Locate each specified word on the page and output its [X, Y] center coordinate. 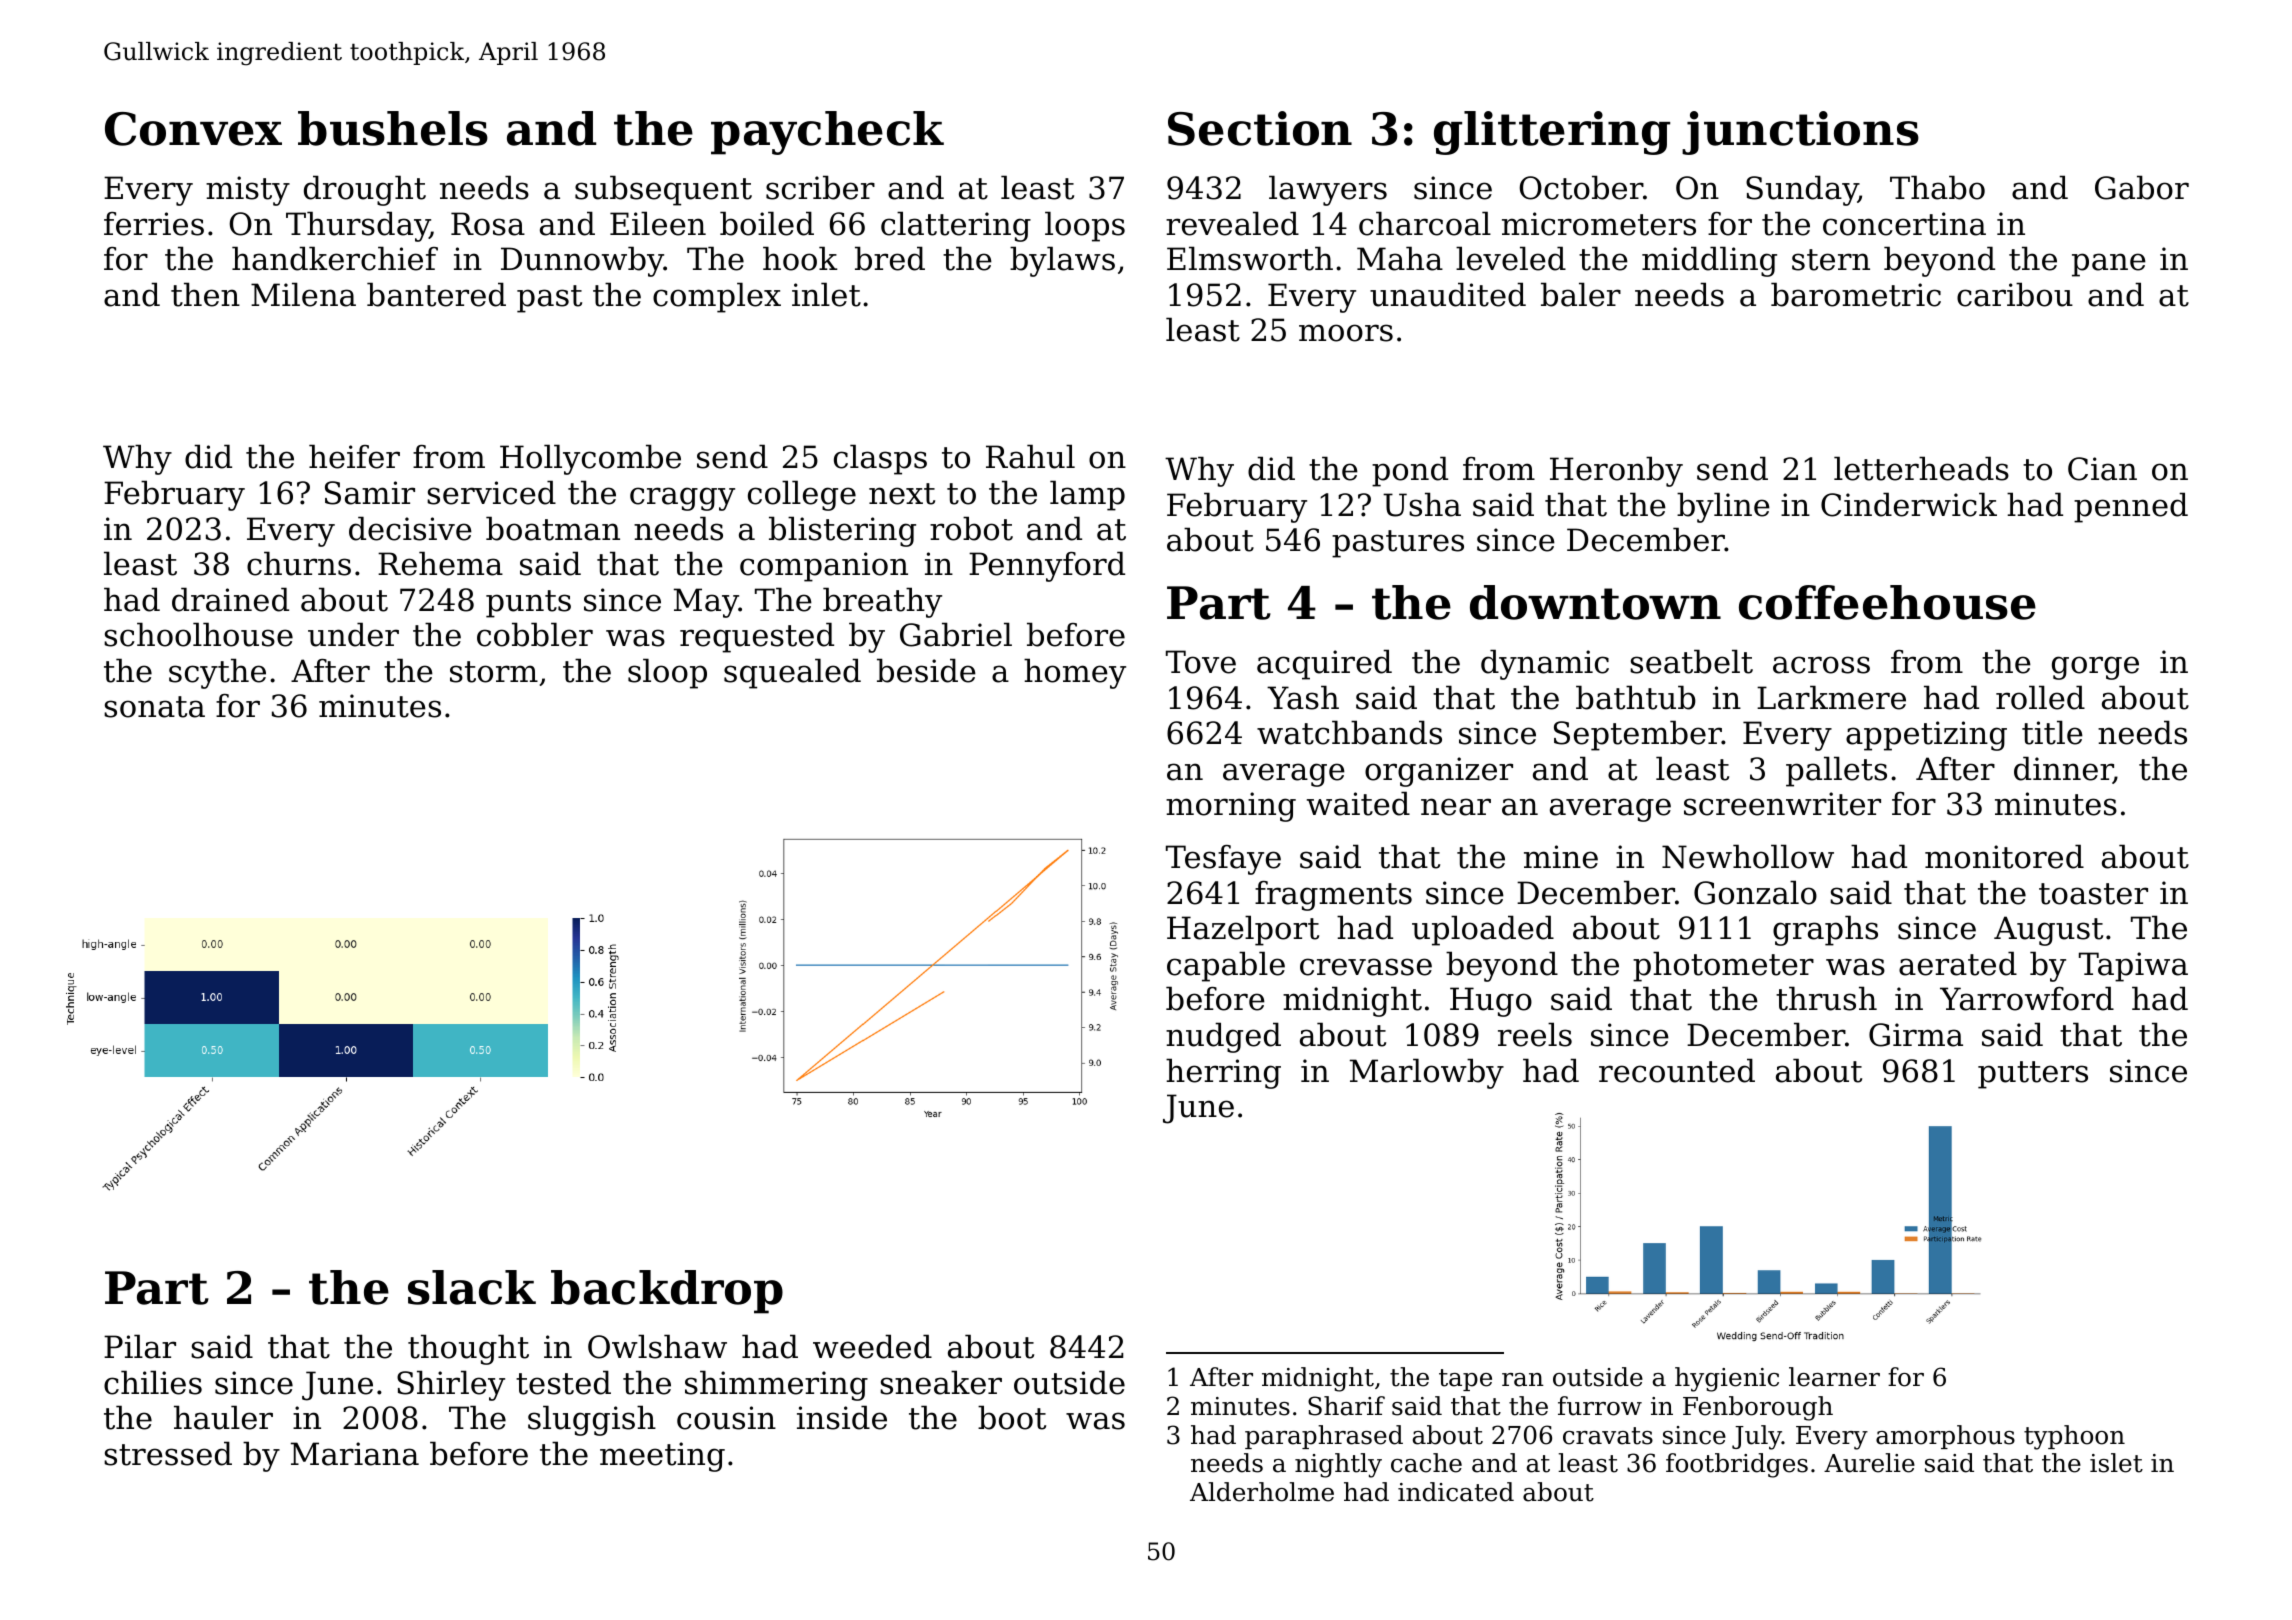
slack [472, 1287]
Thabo [1937, 187]
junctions [1800, 133]
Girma [1916, 1035]
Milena [303, 294]
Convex [193, 129]
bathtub [1636, 697]
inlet [826, 294]
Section [1260, 128]
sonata [154, 707]
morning [1231, 807]
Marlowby [1427, 1073]
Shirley [451, 1385]
